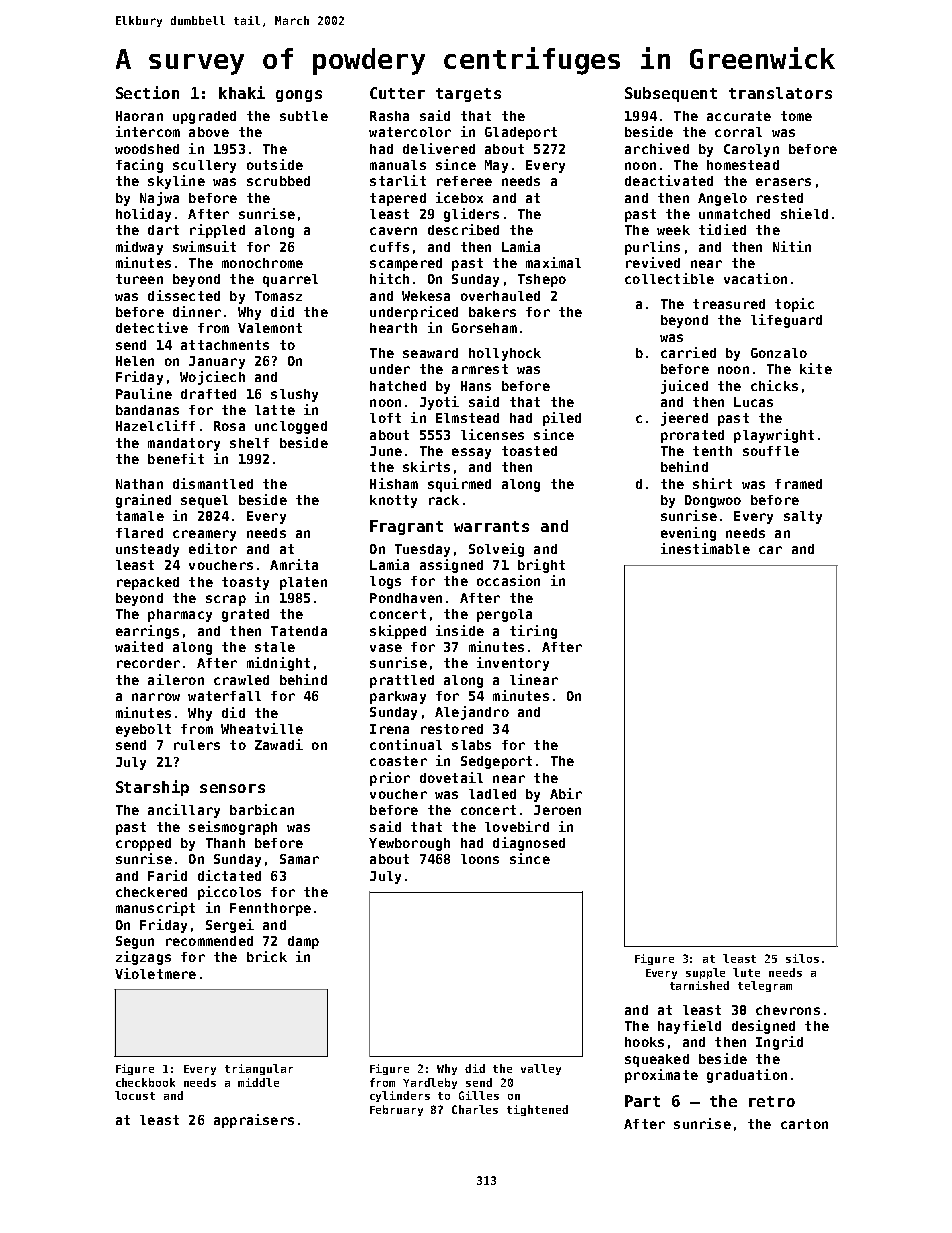 The height and width of the document is (1233, 952). What do you see at coordinates (444, 500) in the document?
I see `rack` at bounding box center [444, 500].
